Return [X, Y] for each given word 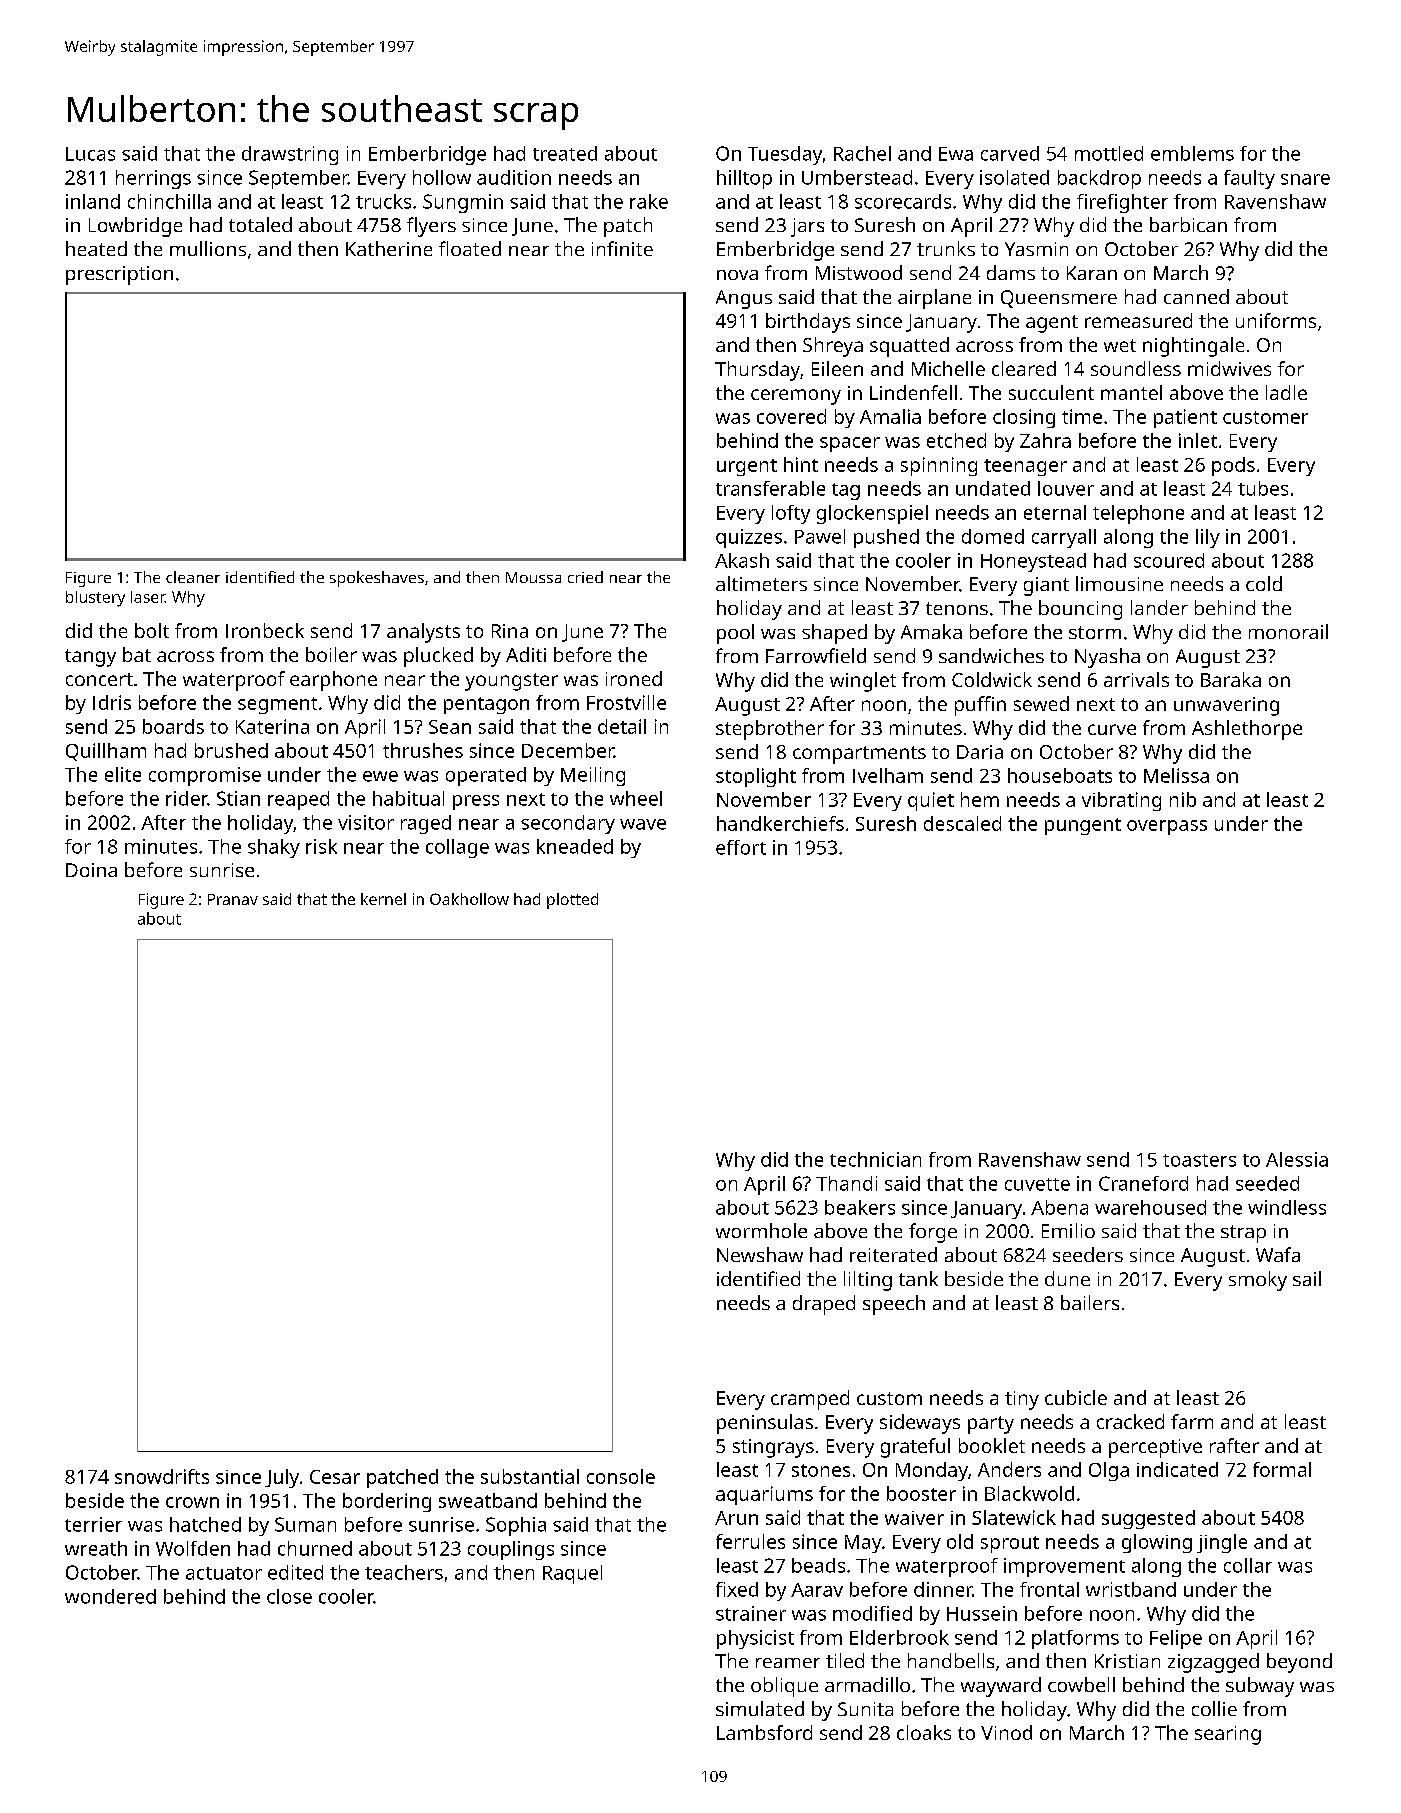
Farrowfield [816, 655]
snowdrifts [162, 1476]
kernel [383, 899]
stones [821, 1470]
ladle [1286, 392]
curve [1112, 729]
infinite [622, 248]
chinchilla [169, 201]
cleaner [193, 577]
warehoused [1150, 1207]
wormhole [761, 1230]
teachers [404, 1572]
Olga [1109, 1471]
